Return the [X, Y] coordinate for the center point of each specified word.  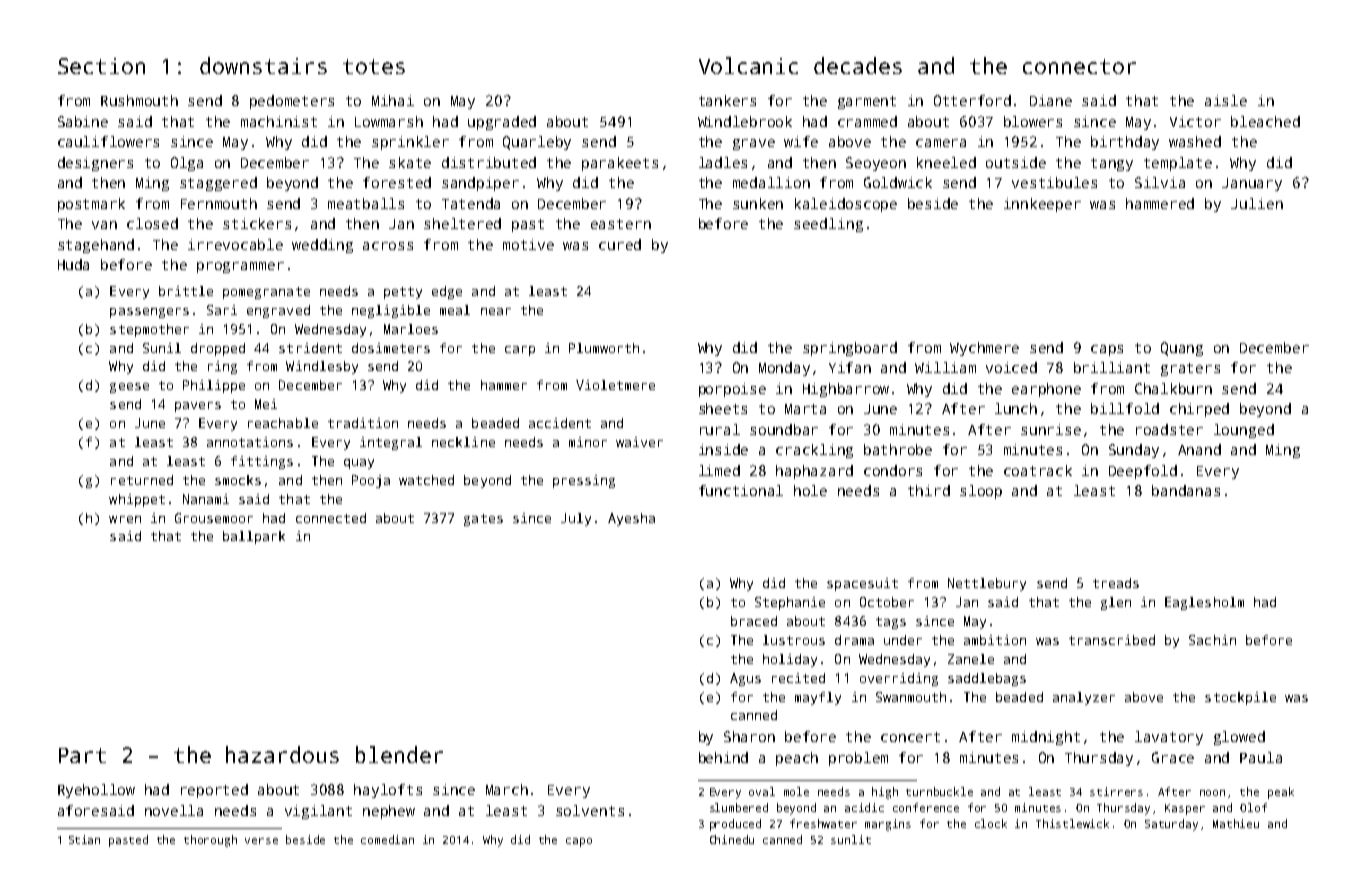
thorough [210, 841]
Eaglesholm [1204, 603]
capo [579, 842]
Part [82, 755]
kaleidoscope [846, 205]
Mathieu [1236, 823]
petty [403, 293]
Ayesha [631, 519]
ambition [995, 640]
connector [1079, 66]
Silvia [1160, 182]
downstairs [263, 65]
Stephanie [790, 603]
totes [374, 66]
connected [331, 518]
